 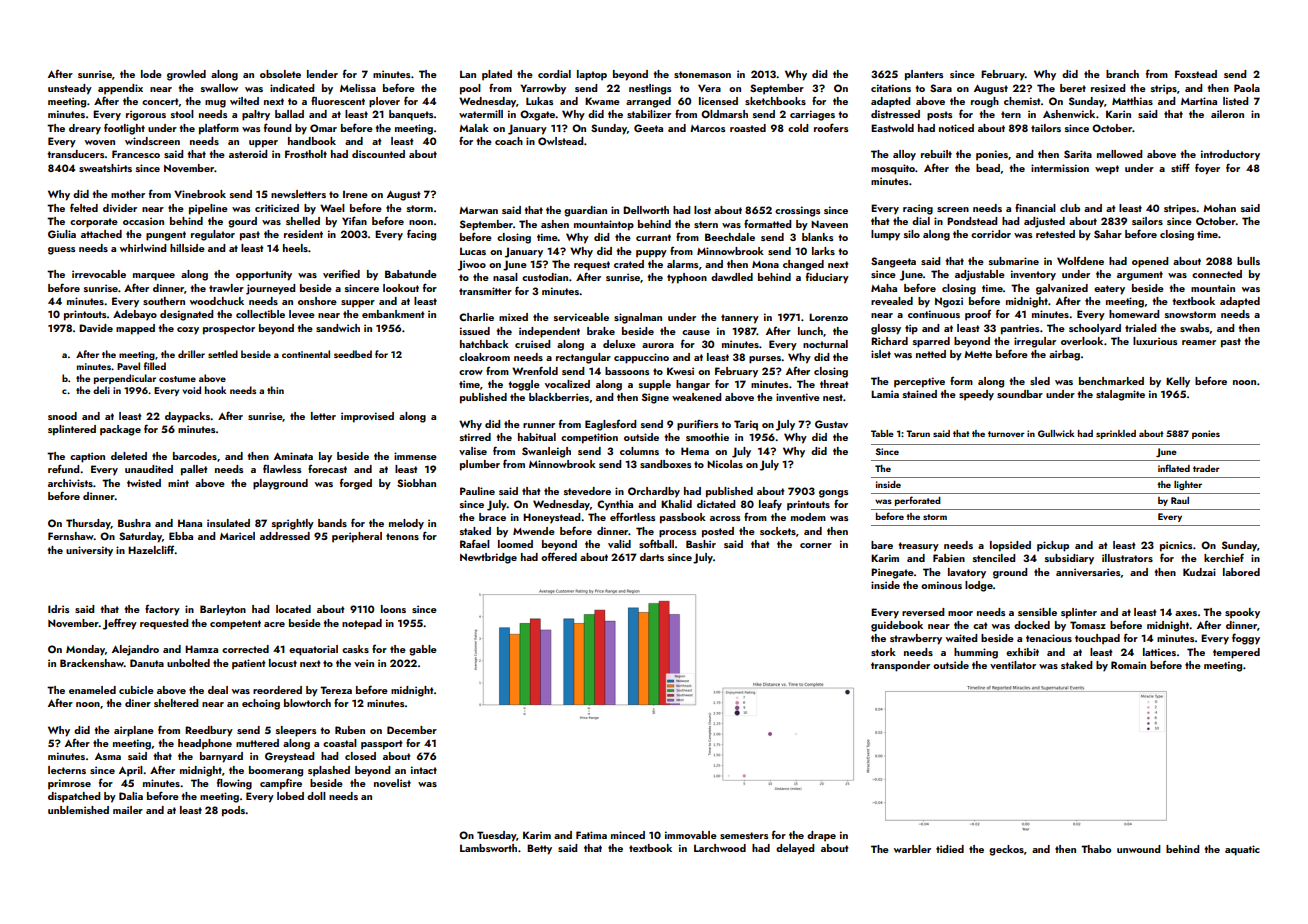 What do you see at coordinates (924, 75) in the page?
I see `planters` at bounding box center [924, 75].
